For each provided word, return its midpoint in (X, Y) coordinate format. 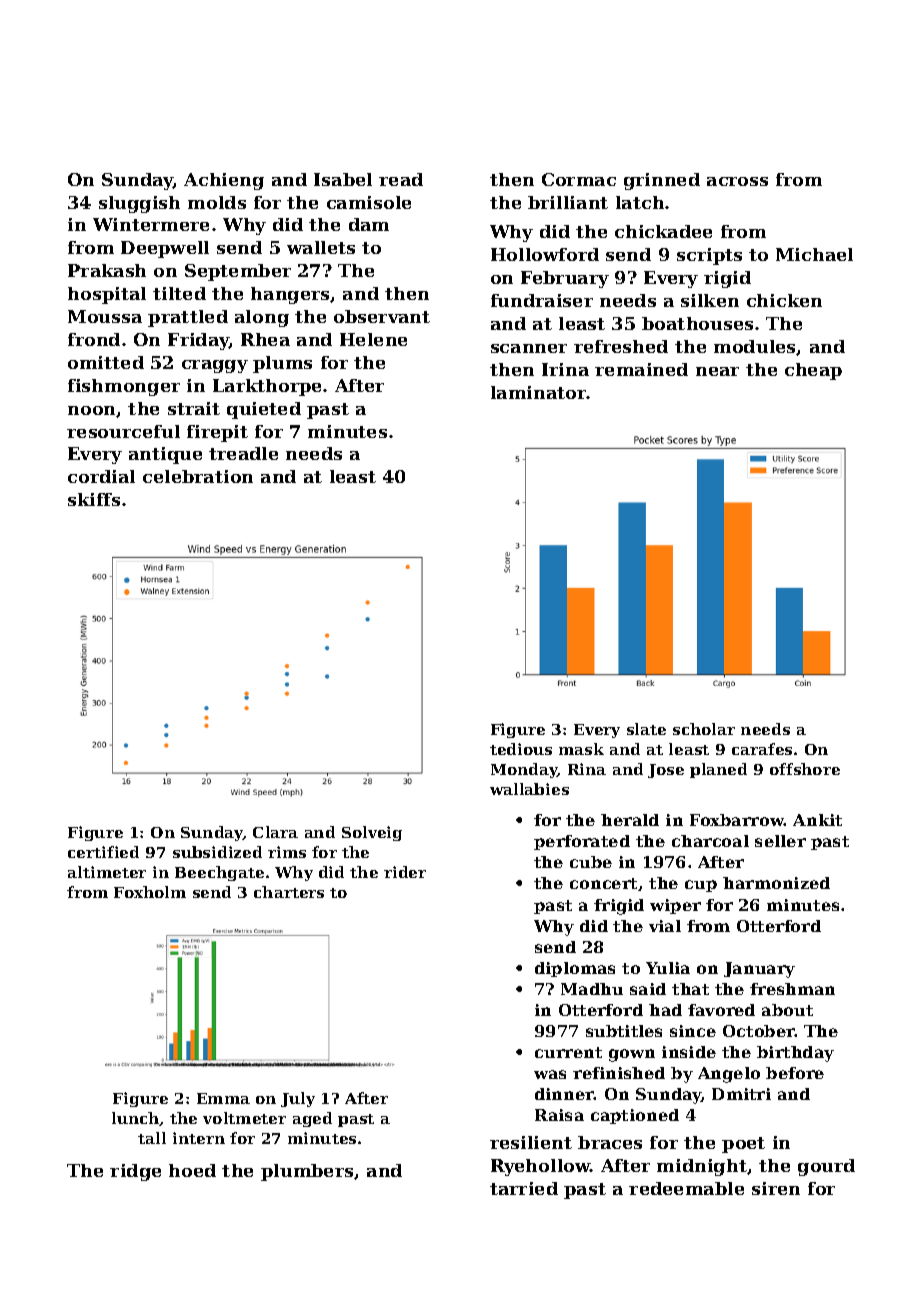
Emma (223, 1098)
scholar (704, 729)
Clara (275, 832)
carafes (762, 749)
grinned (662, 181)
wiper (675, 906)
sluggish (139, 204)
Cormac (579, 179)
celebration (198, 476)
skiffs (94, 499)
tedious (521, 749)
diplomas (575, 969)
